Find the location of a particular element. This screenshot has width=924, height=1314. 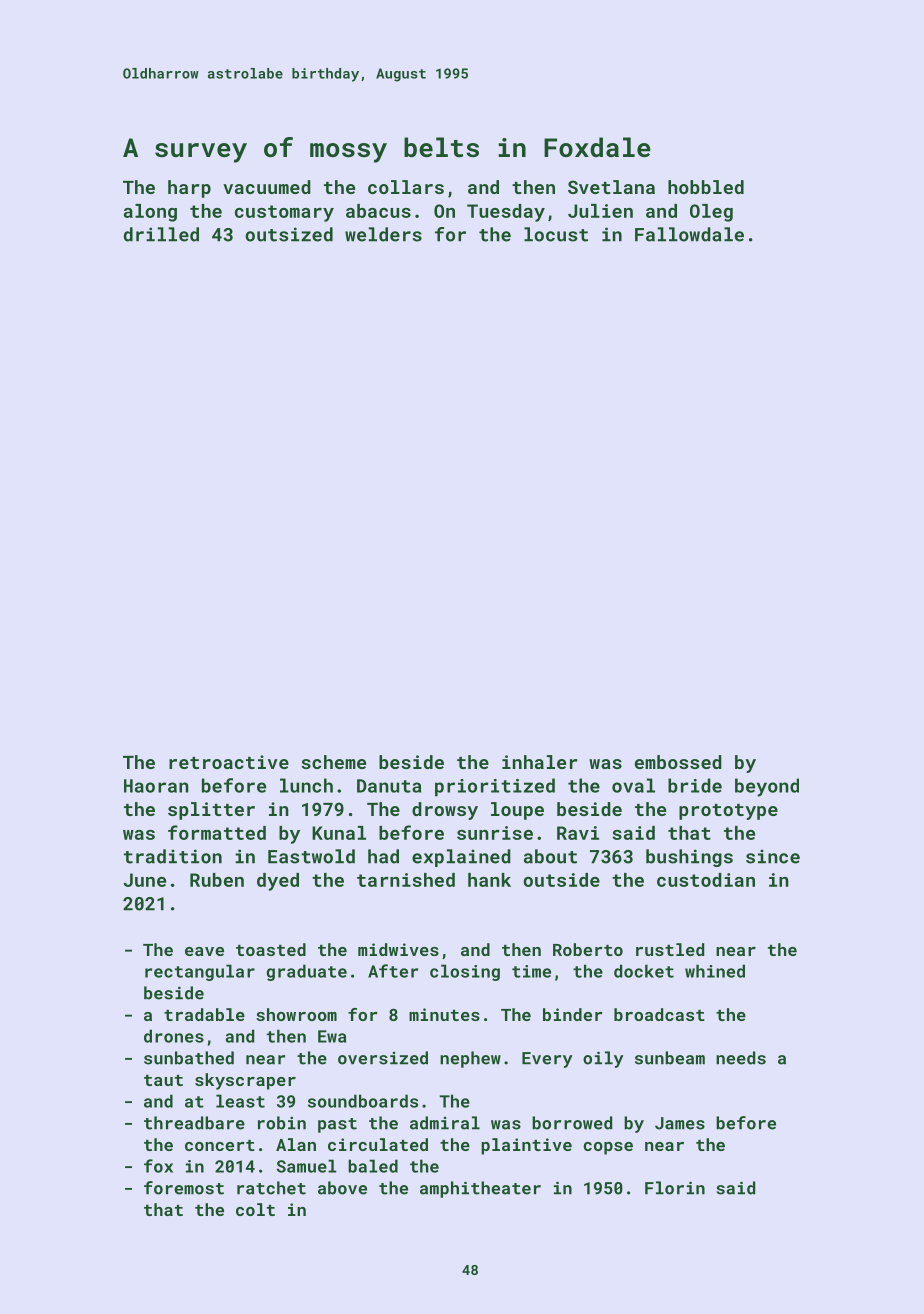

retroactive is located at coordinates (229, 762).
